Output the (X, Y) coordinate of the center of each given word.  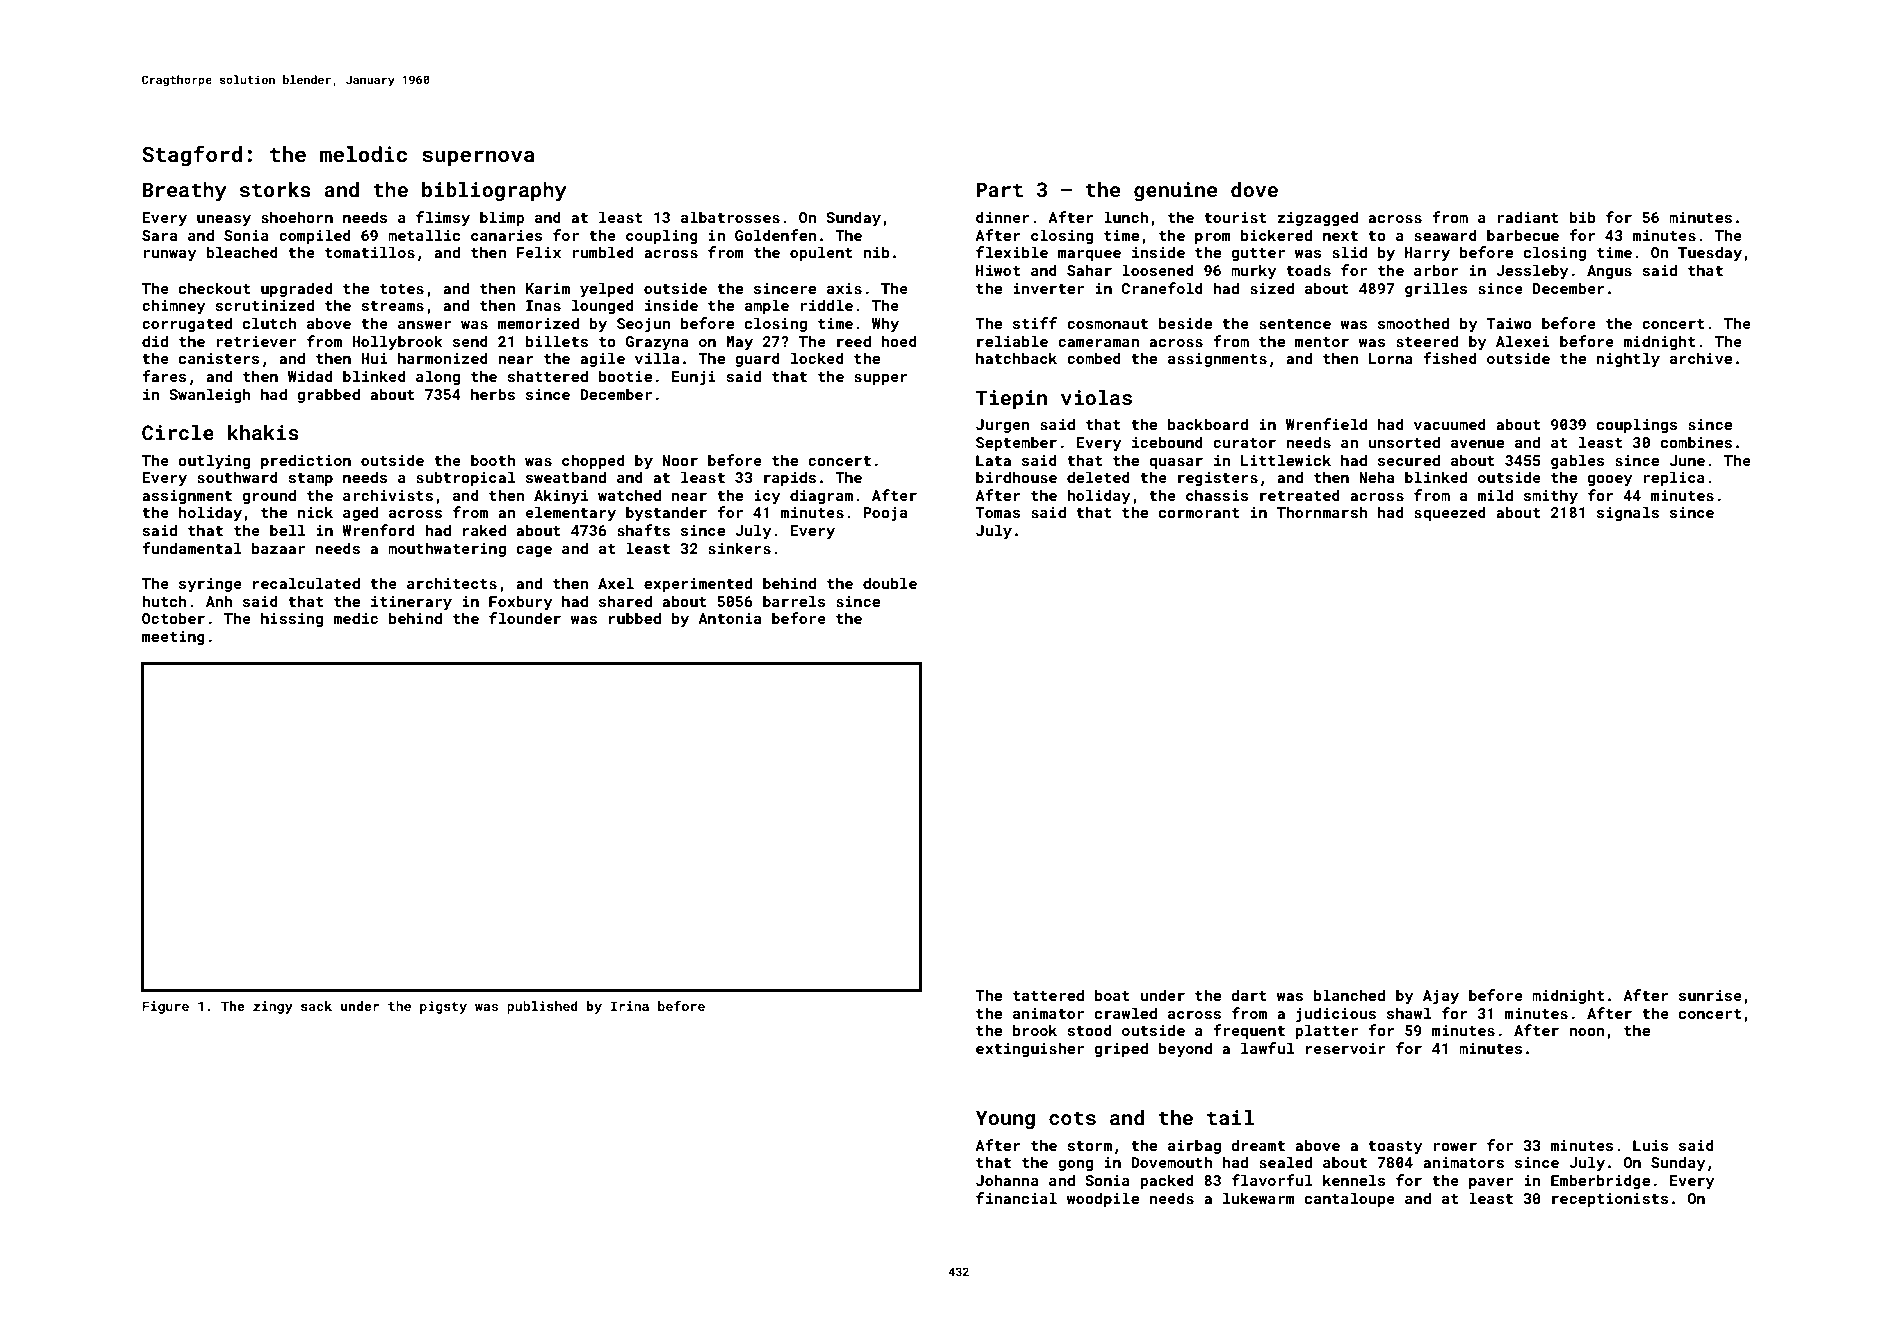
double (890, 583)
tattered (1048, 995)
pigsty (443, 1007)
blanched (1349, 995)
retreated (1300, 495)
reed (854, 341)
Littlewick (1286, 460)
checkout (214, 288)
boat (1112, 995)
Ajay (1441, 997)
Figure (165, 1007)
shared (625, 601)
